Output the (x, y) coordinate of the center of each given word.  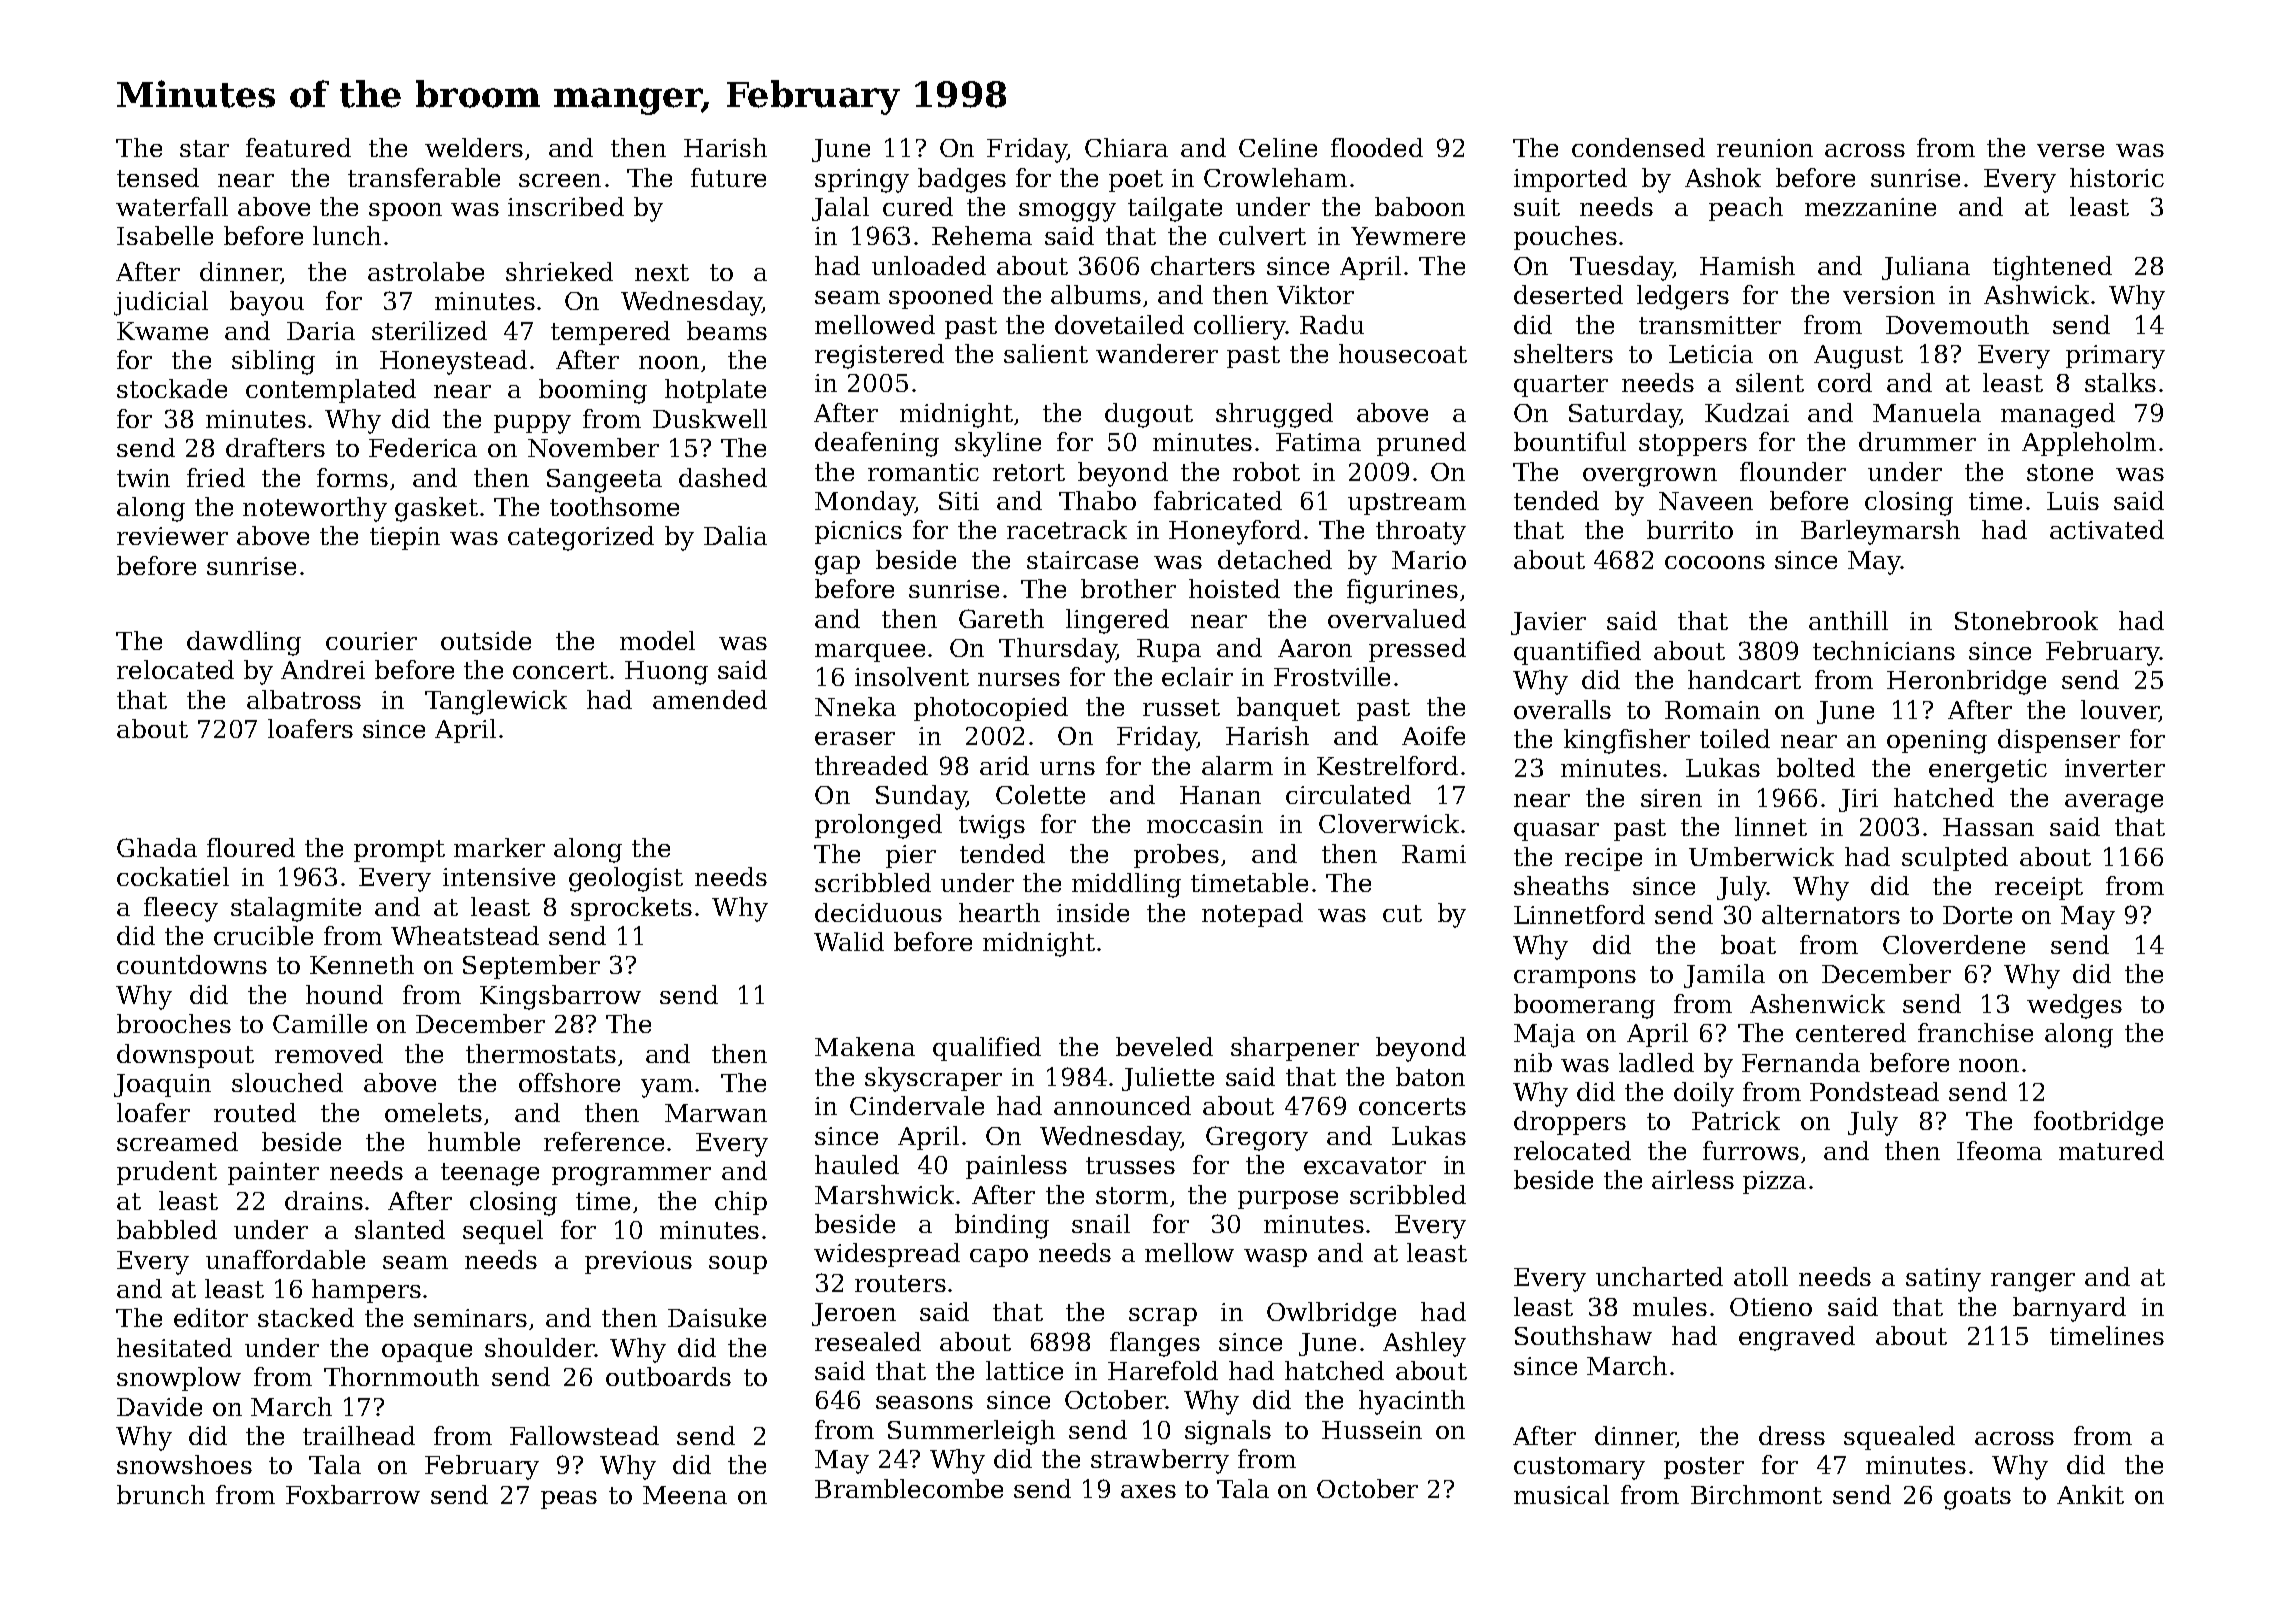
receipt (2039, 888)
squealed (1899, 1438)
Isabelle (165, 235)
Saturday (1625, 415)
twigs (992, 827)
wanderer (1157, 353)
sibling (273, 362)
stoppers (1693, 445)
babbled (167, 1229)
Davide (159, 1406)
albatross (304, 699)
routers (900, 1283)
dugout (1149, 415)
